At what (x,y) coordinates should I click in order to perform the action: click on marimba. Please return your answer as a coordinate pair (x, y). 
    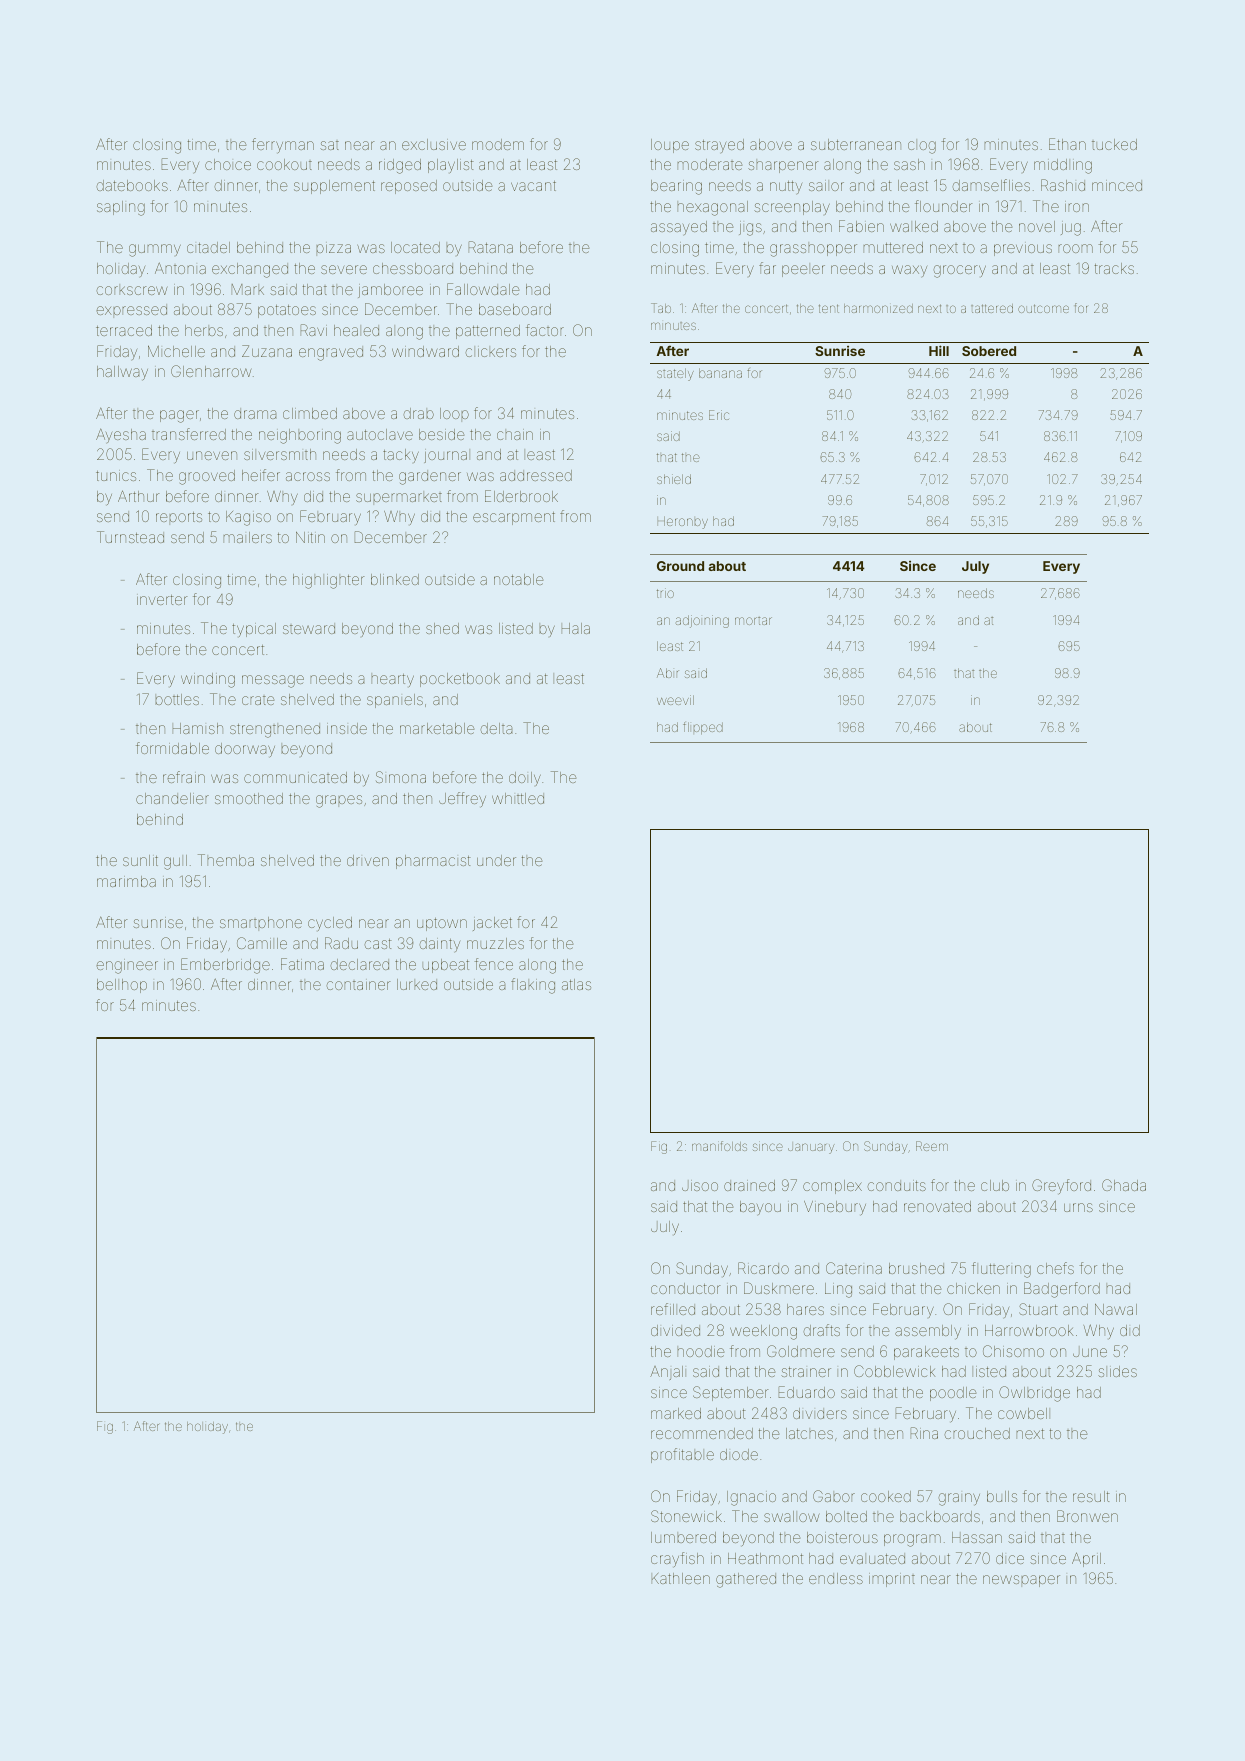
    Looking at the image, I should click on (126, 881).
